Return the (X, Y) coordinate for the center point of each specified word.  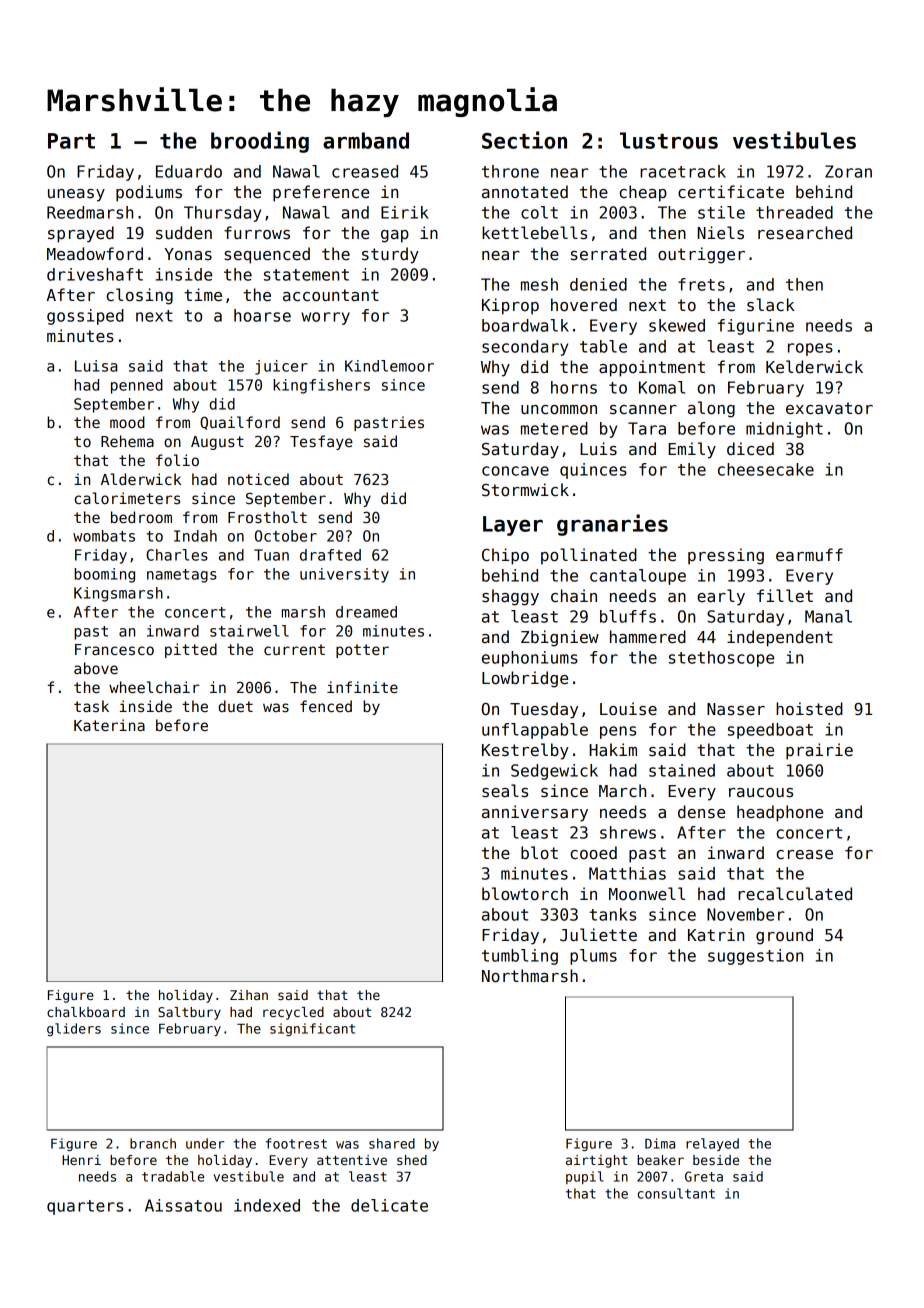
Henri (81, 1160)
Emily (692, 450)
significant (312, 1029)
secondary (525, 348)
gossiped (85, 317)
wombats (104, 536)
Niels (721, 233)
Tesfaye (321, 442)
